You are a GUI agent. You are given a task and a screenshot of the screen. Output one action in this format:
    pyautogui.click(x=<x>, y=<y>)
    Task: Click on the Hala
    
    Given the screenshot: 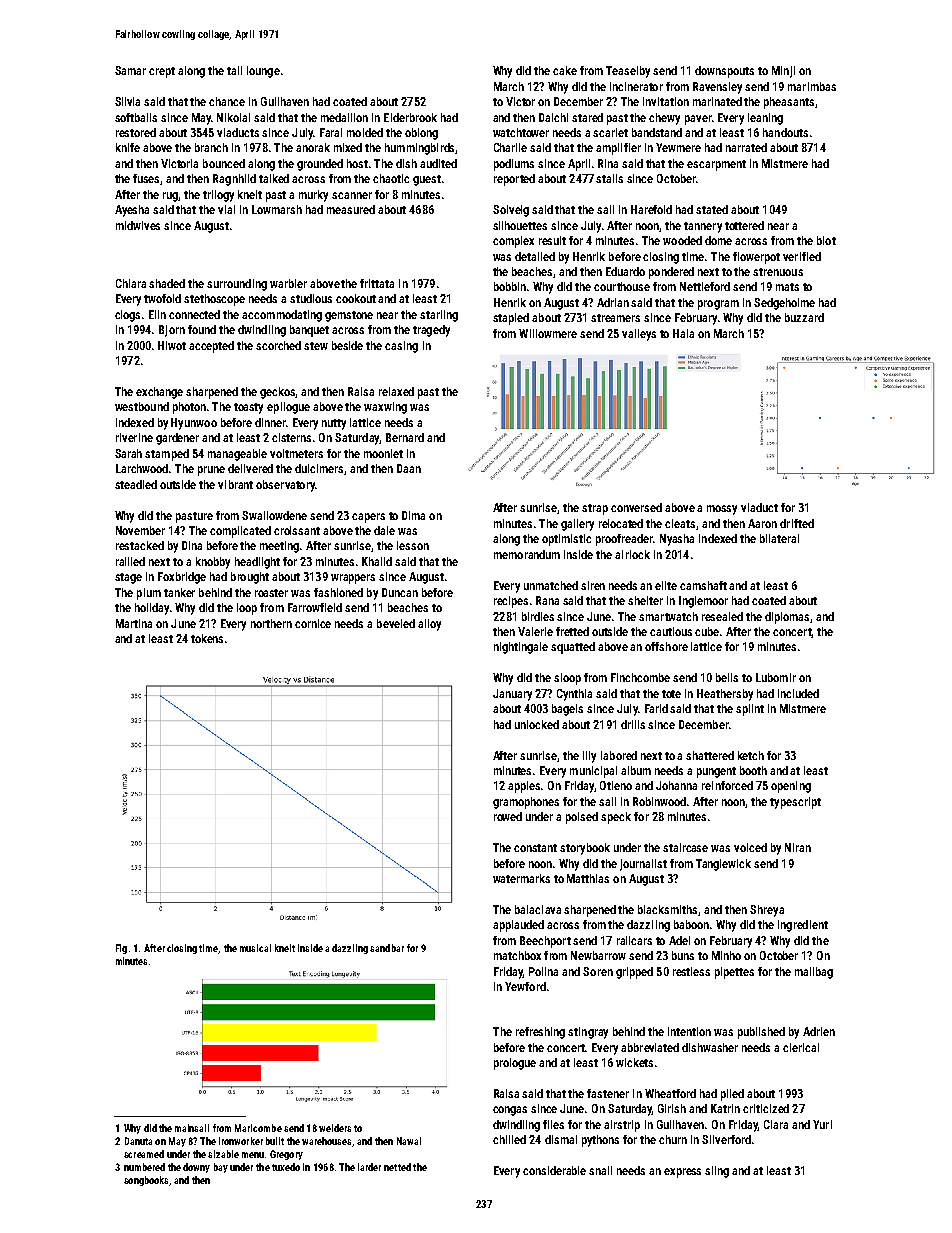 What is the action you would take?
    pyautogui.click(x=683, y=333)
